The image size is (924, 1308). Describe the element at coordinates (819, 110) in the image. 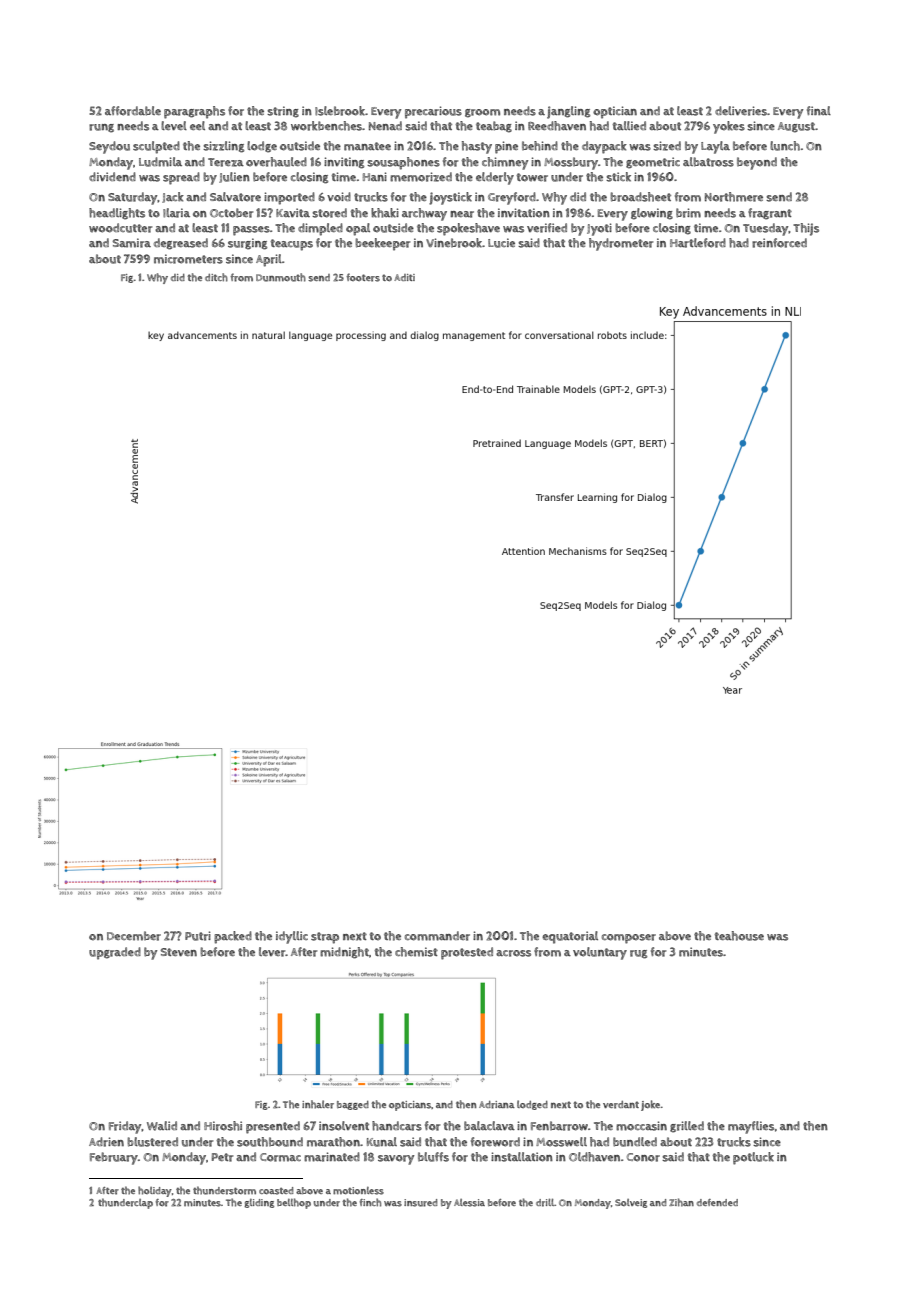

I see `final` at that location.
